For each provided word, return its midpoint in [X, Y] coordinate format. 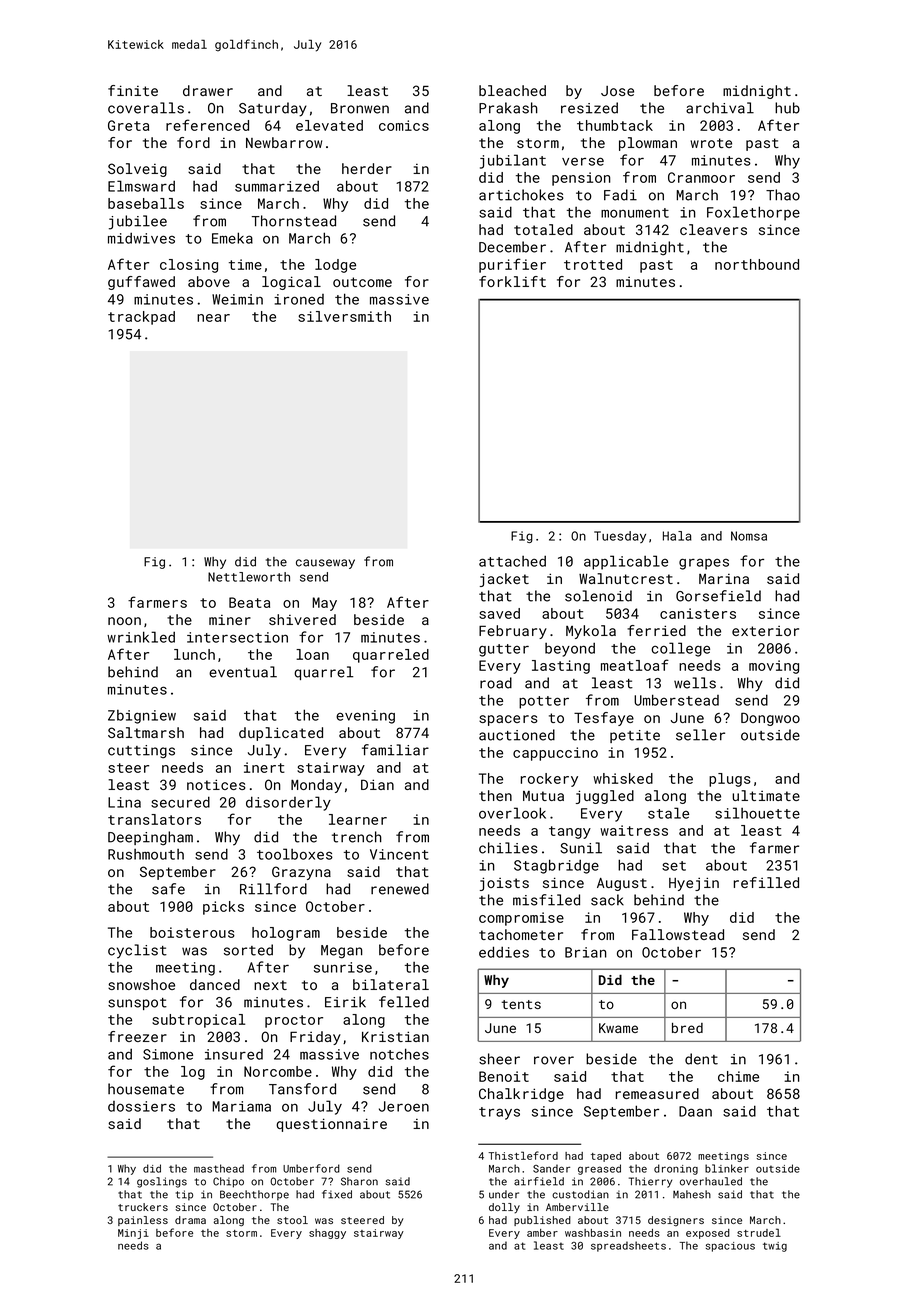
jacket [504, 580]
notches [399, 1054]
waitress [634, 830]
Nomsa [749, 536]
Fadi [620, 195]
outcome [362, 282]
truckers [143, 1207]
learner [358, 819]
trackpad [141, 318]
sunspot [137, 1004]
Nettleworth [249, 577]
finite [133, 90]
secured [180, 802]
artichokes [521, 195]
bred [687, 1028]
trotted [593, 264]
